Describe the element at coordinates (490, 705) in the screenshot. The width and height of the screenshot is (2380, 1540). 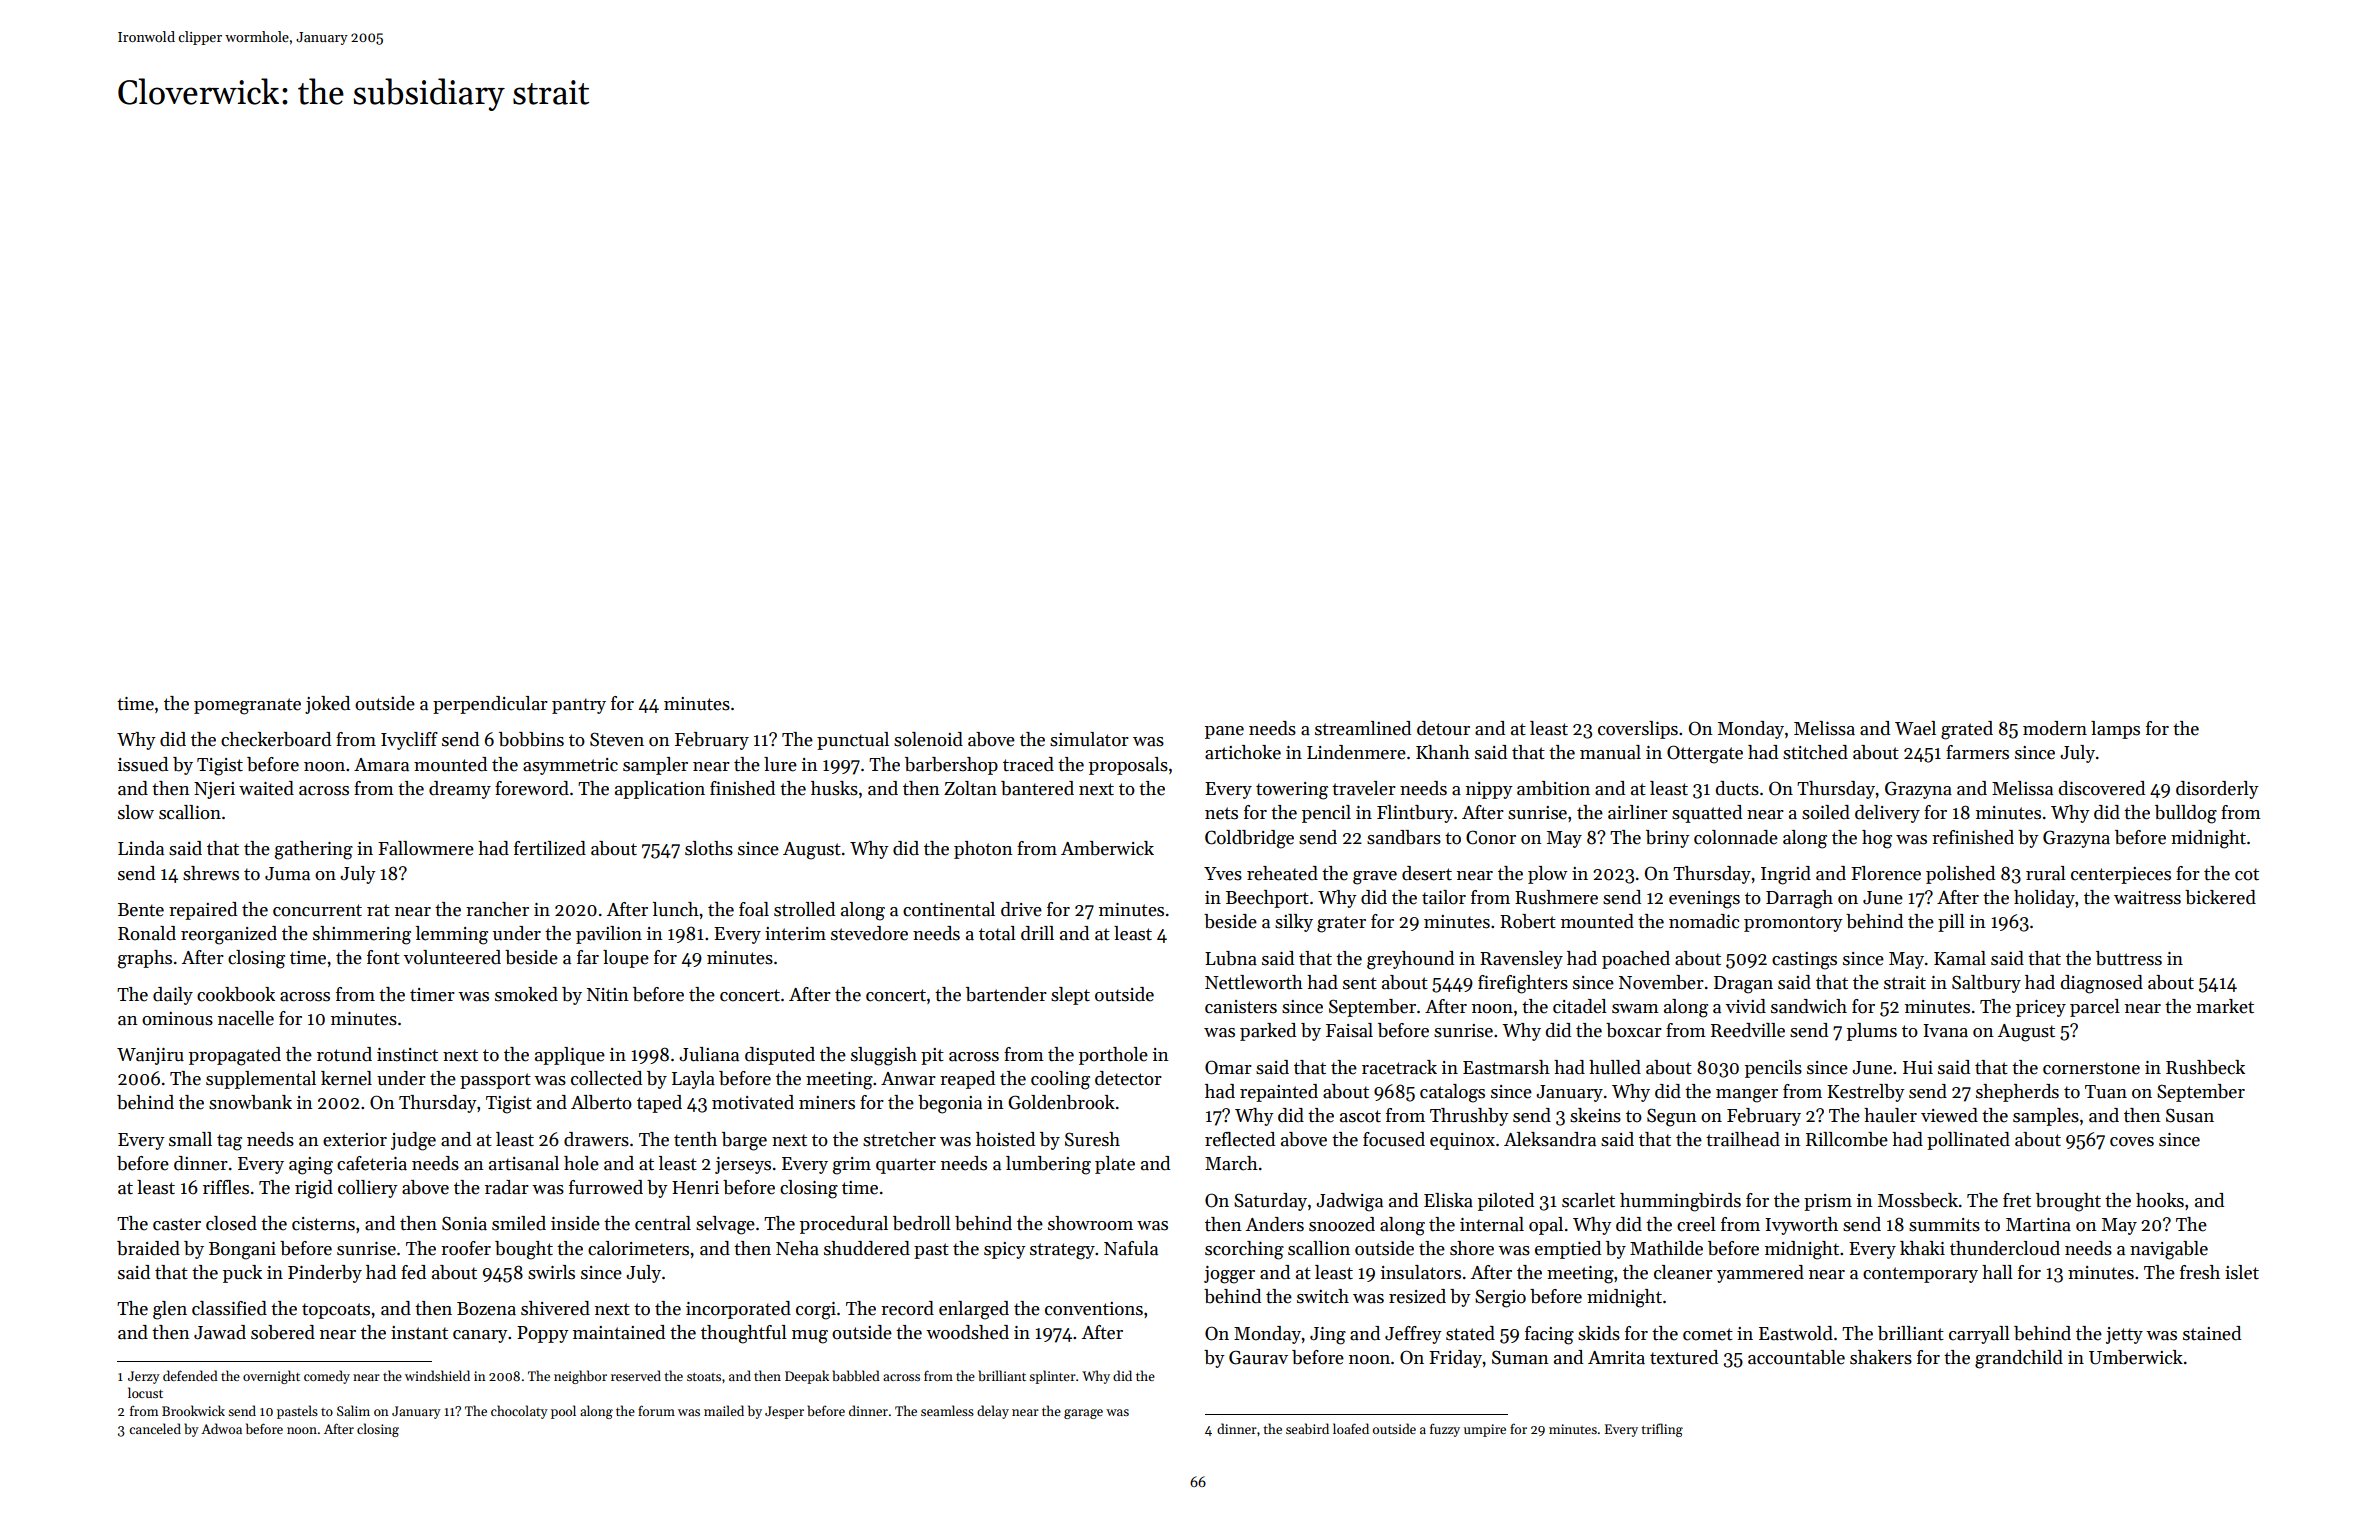
I see `perpendicular` at that location.
